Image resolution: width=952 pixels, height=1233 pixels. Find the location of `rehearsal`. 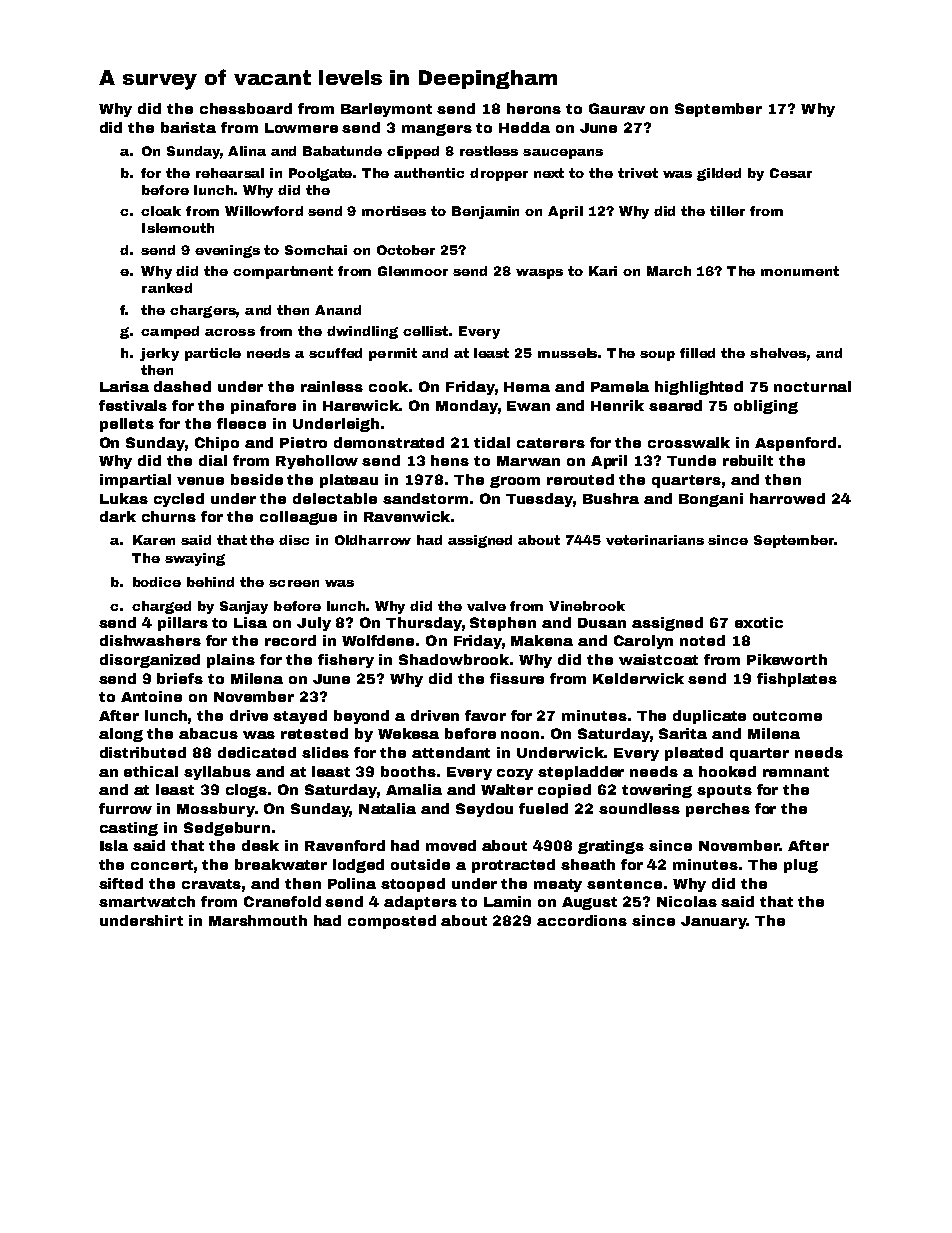

rehearsal is located at coordinates (230, 173).
